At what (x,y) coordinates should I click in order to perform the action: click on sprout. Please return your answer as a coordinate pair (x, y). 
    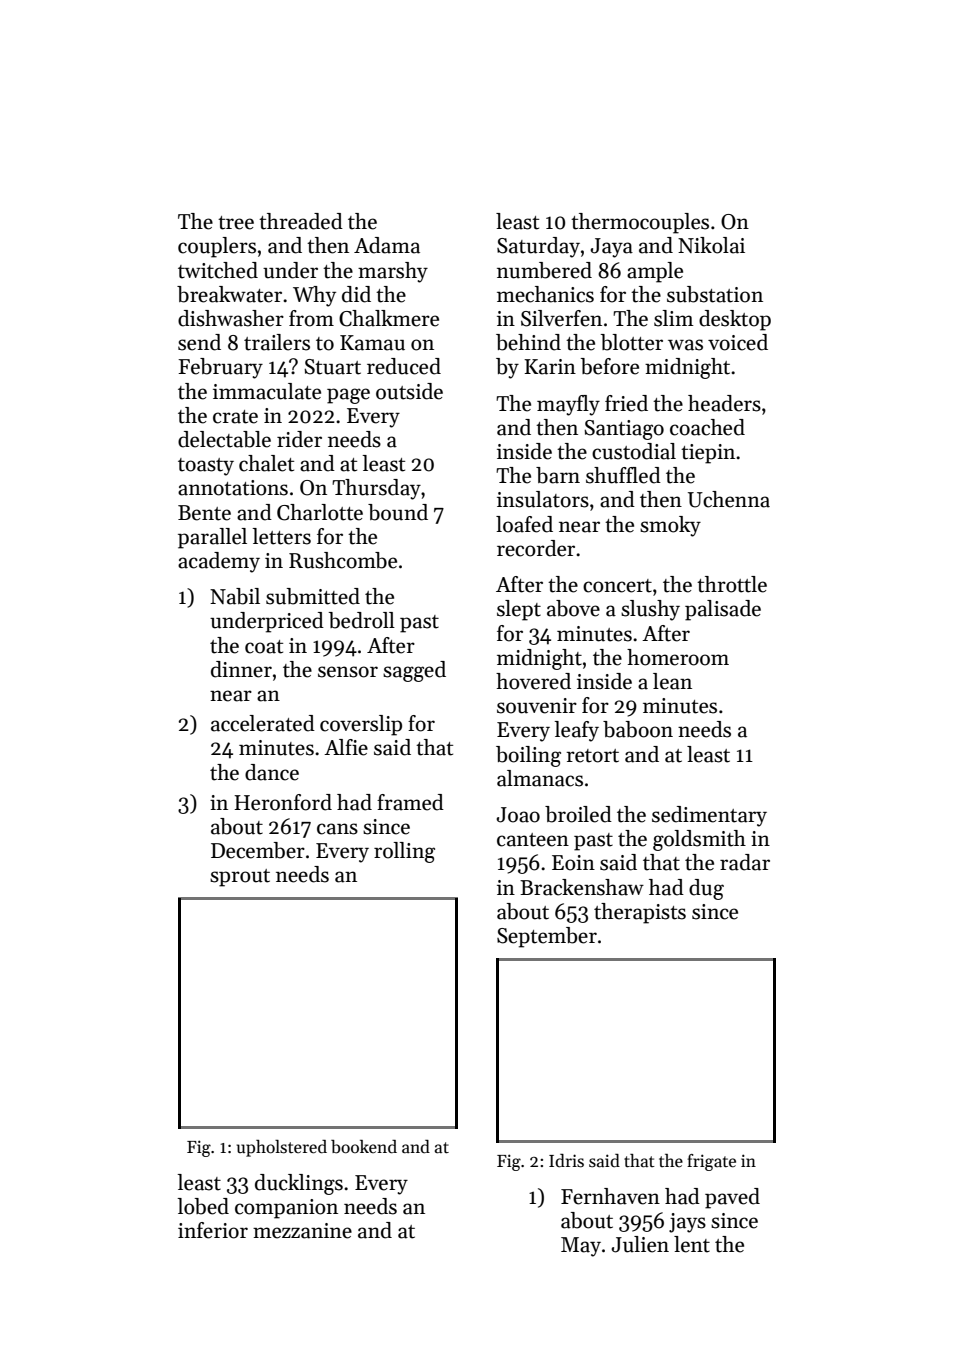
    Looking at the image, I should click on (240, 878).
